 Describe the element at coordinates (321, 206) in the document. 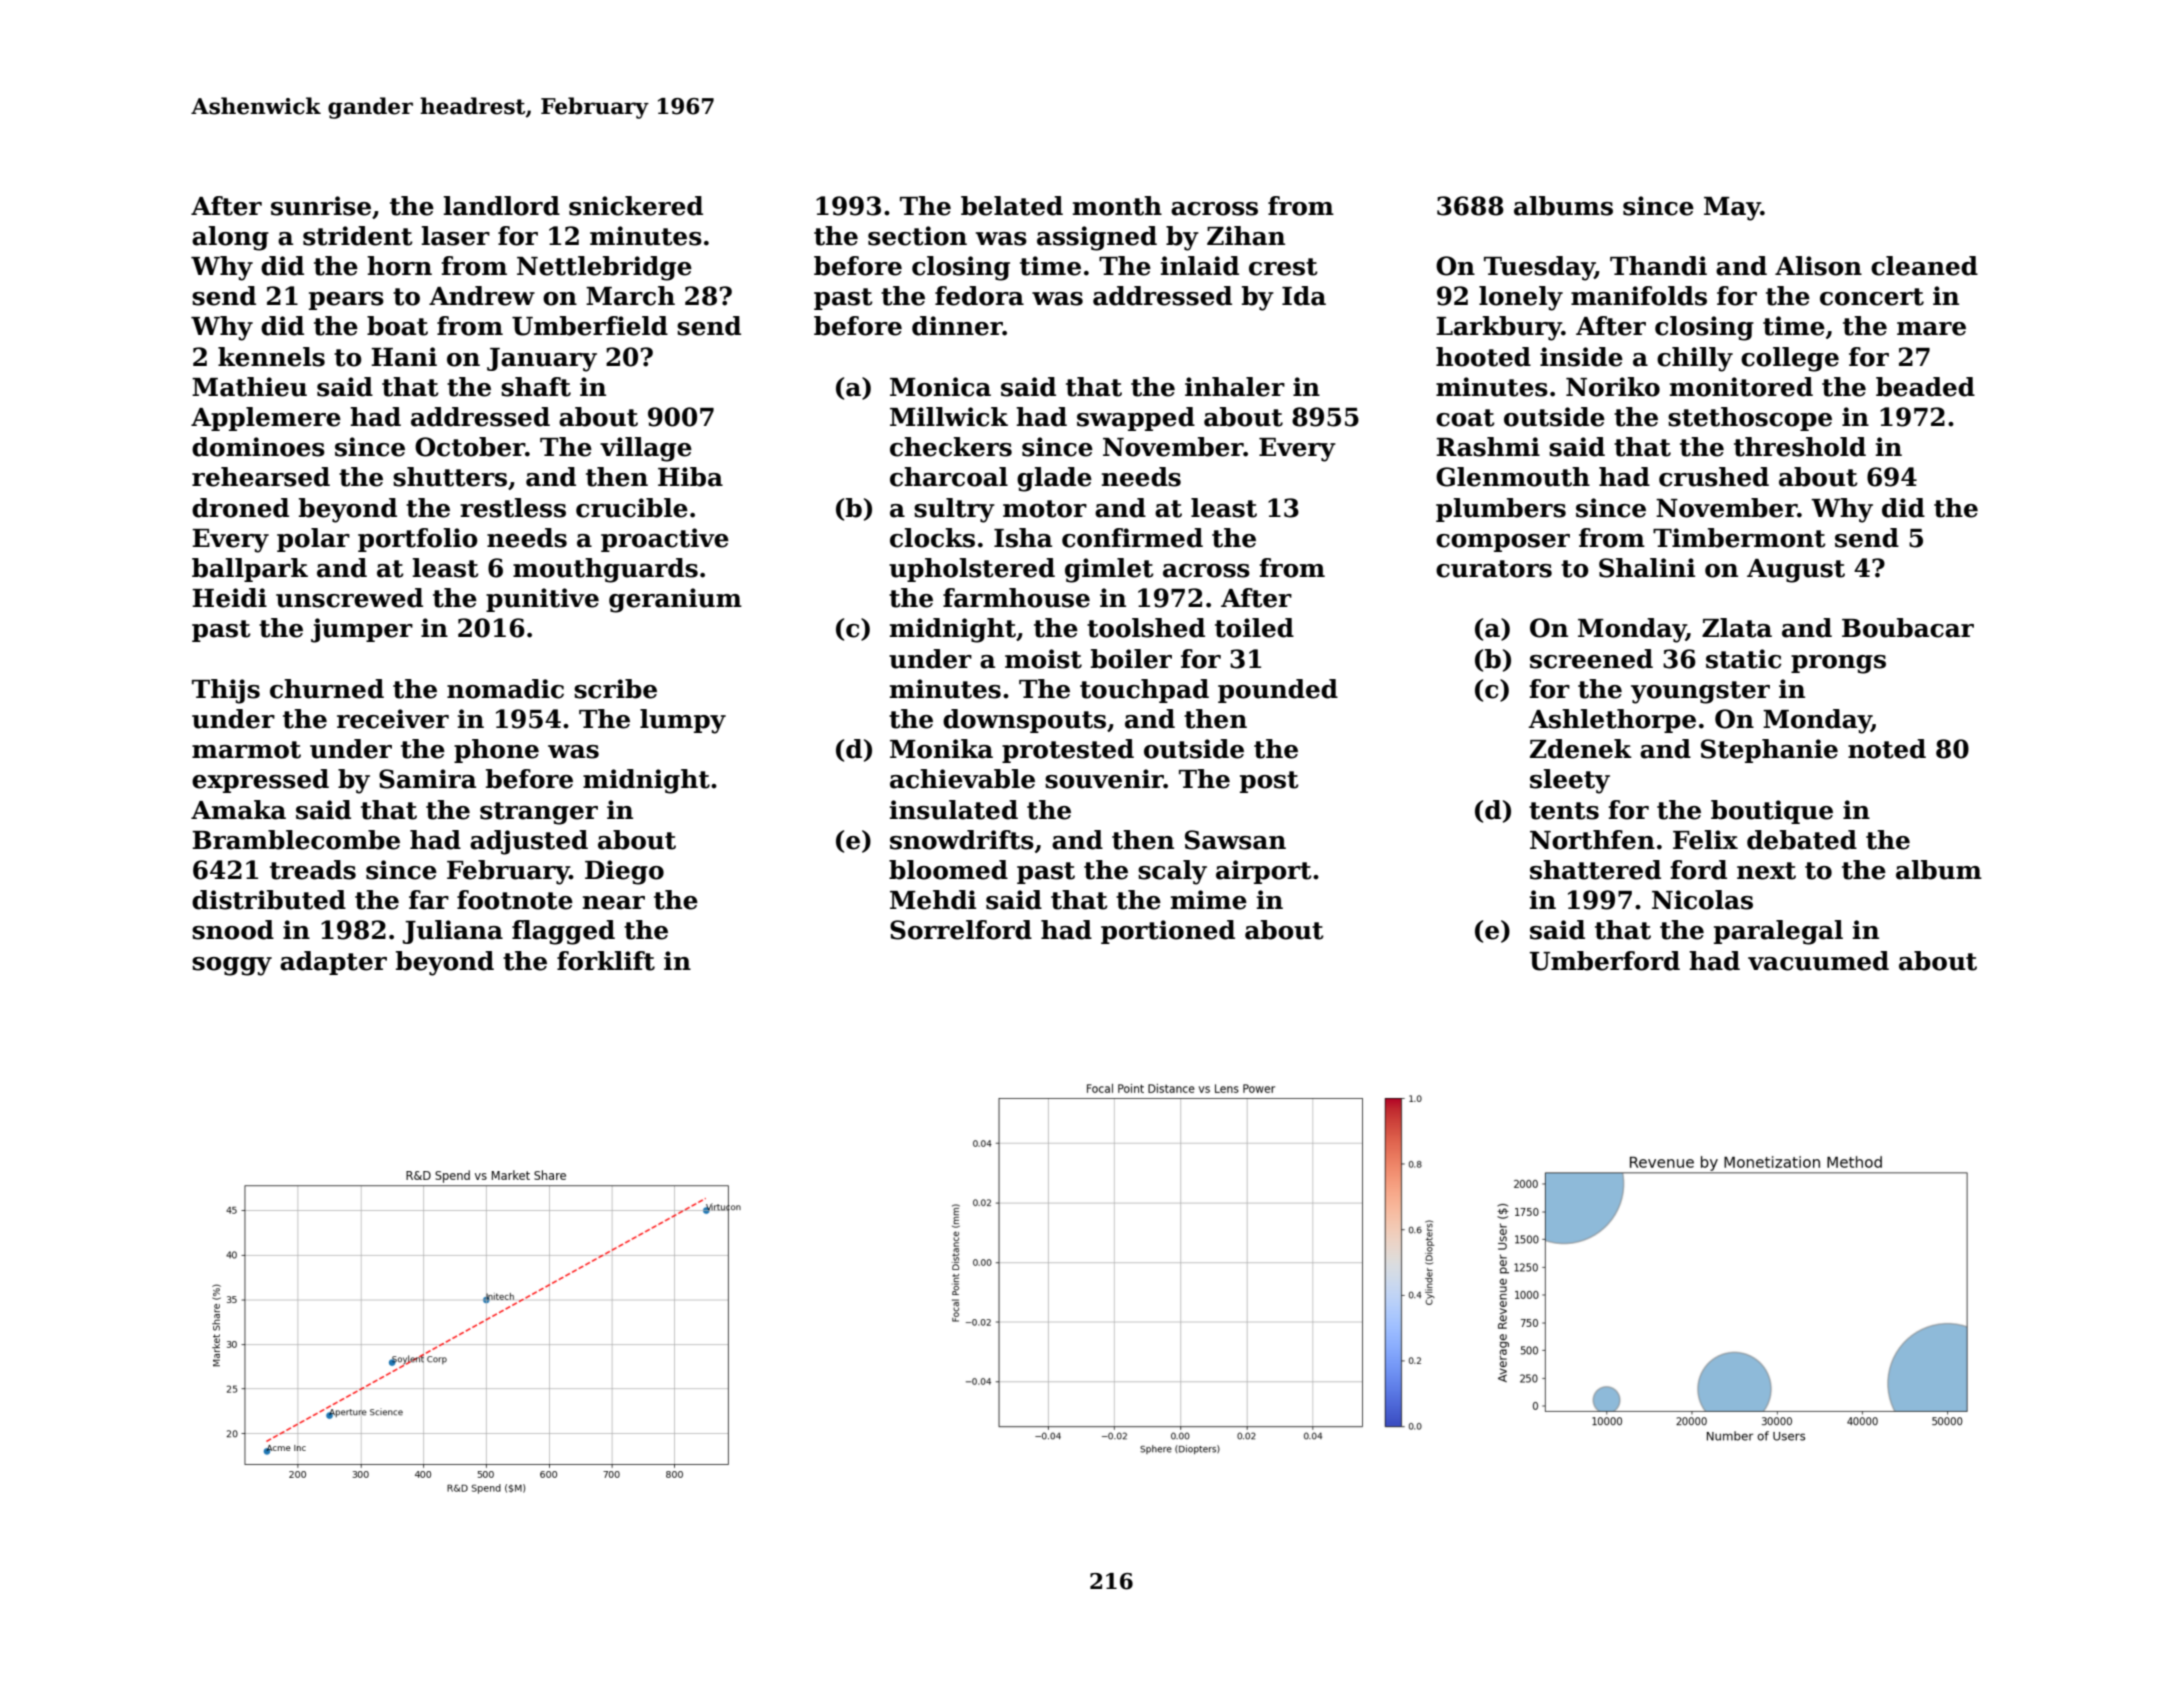

I see `sunrise` at that location.
